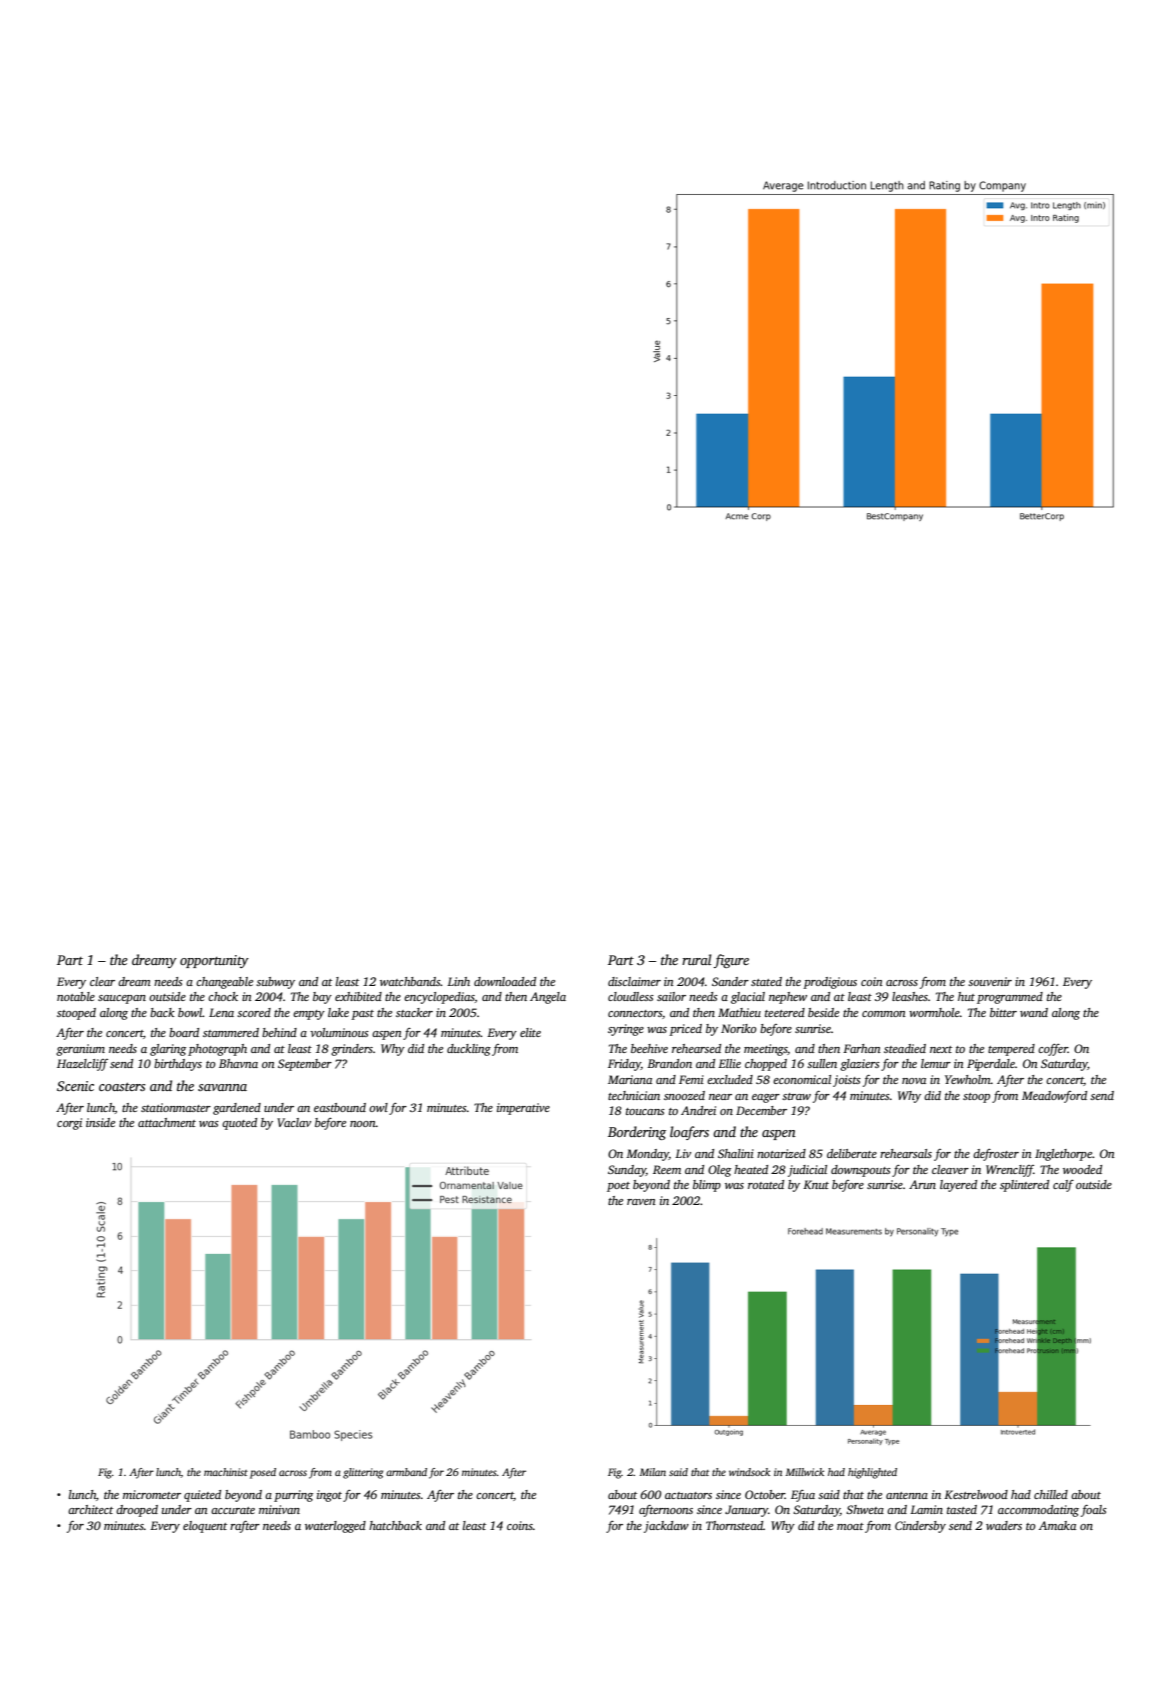  Describe the element at coordinates (641, 1202) in the screenshot. I see `raven` at that location.
